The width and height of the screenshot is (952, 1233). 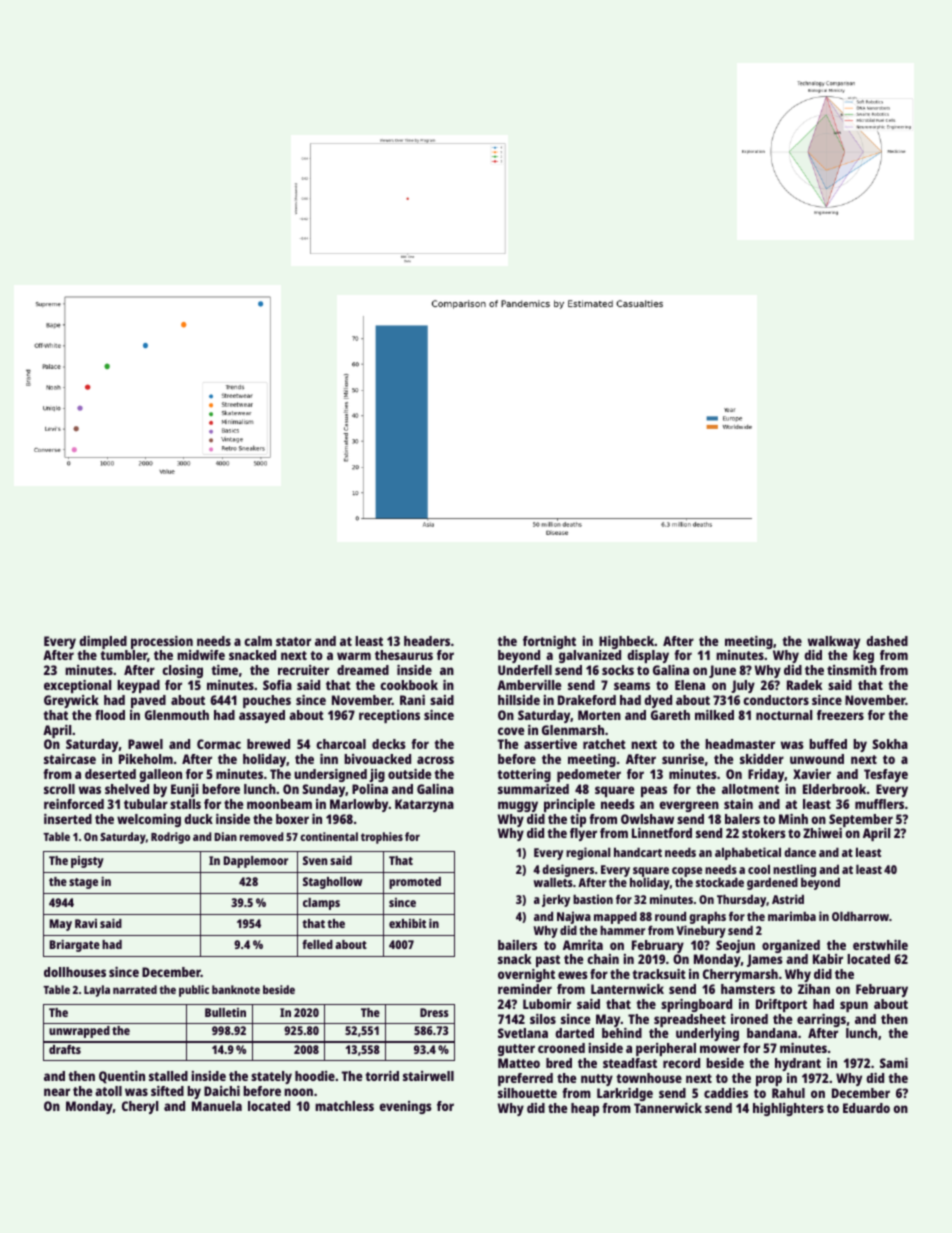 I want to click on past, so click(x=548, y=961).
